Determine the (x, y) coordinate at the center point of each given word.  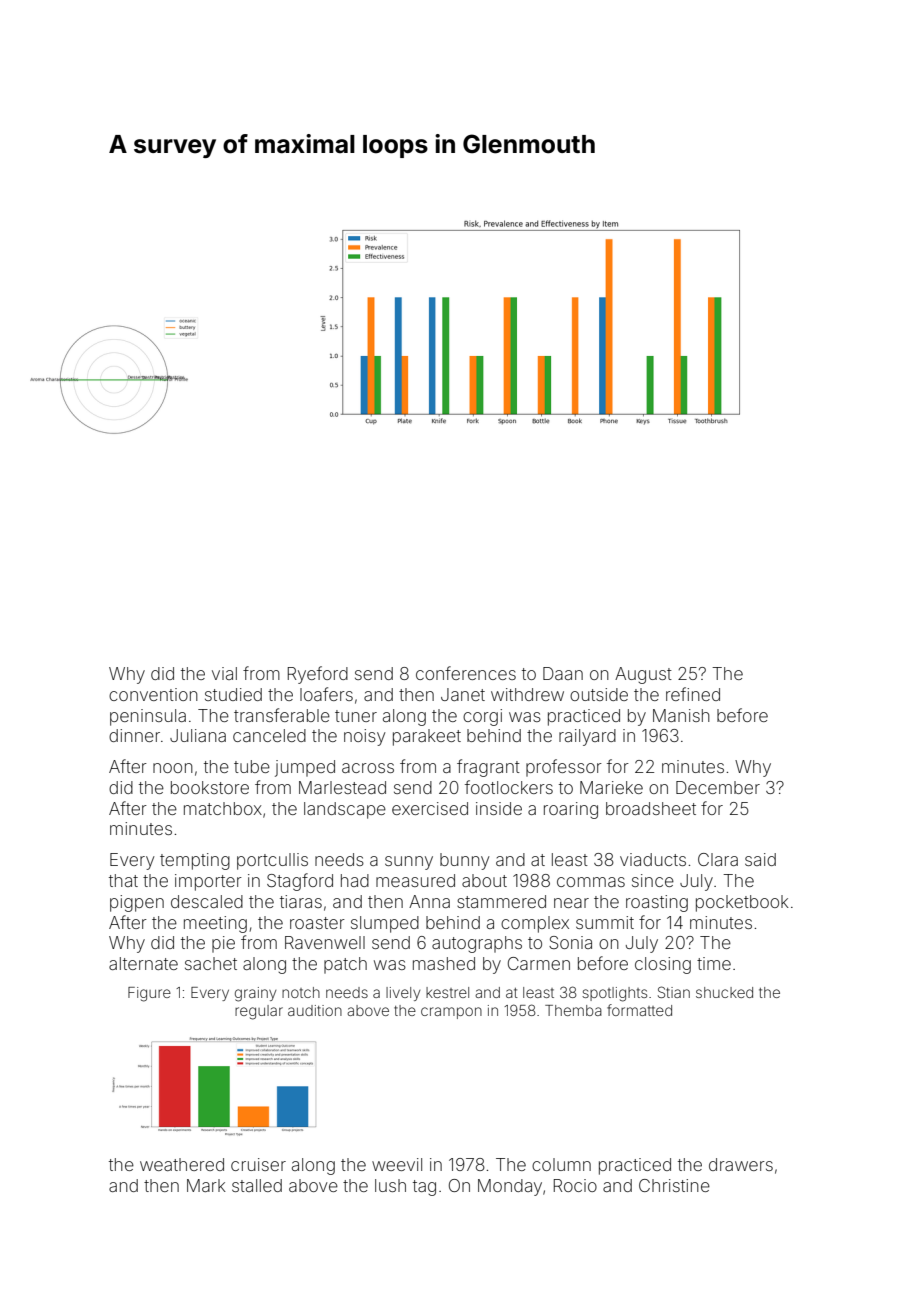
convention (153, 694)
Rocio (575, 1185)
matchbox (223, 808)
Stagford (300, 882)
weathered (182, 1164)
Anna (429, 901)
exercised (430, 808)
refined (693, 694)
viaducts (653, 859)
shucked (724, 992)
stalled (257, 1185)
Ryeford (318, 675)
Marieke (611, 787)
